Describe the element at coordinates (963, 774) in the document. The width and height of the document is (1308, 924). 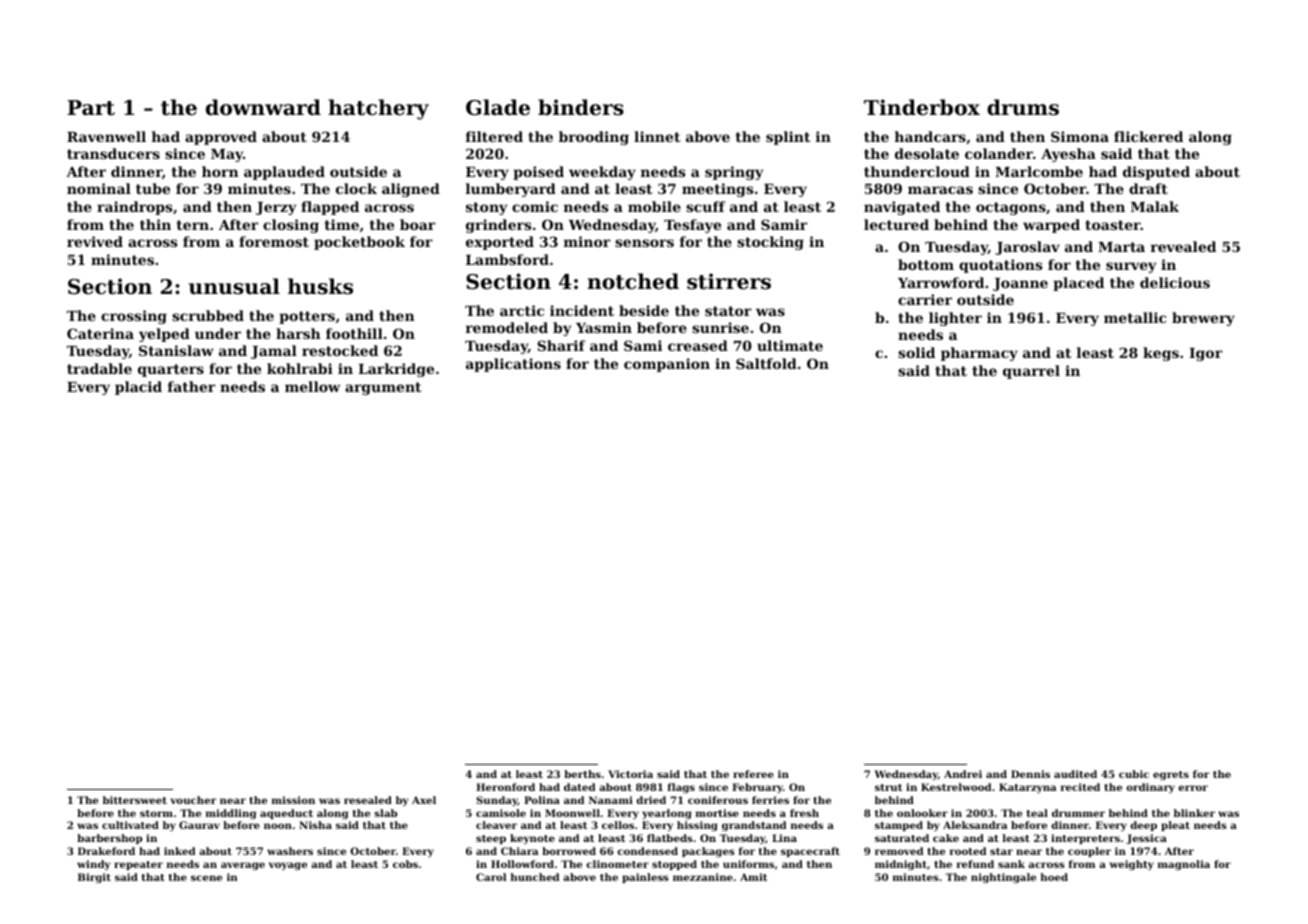
I see `Andrei` at that location.
